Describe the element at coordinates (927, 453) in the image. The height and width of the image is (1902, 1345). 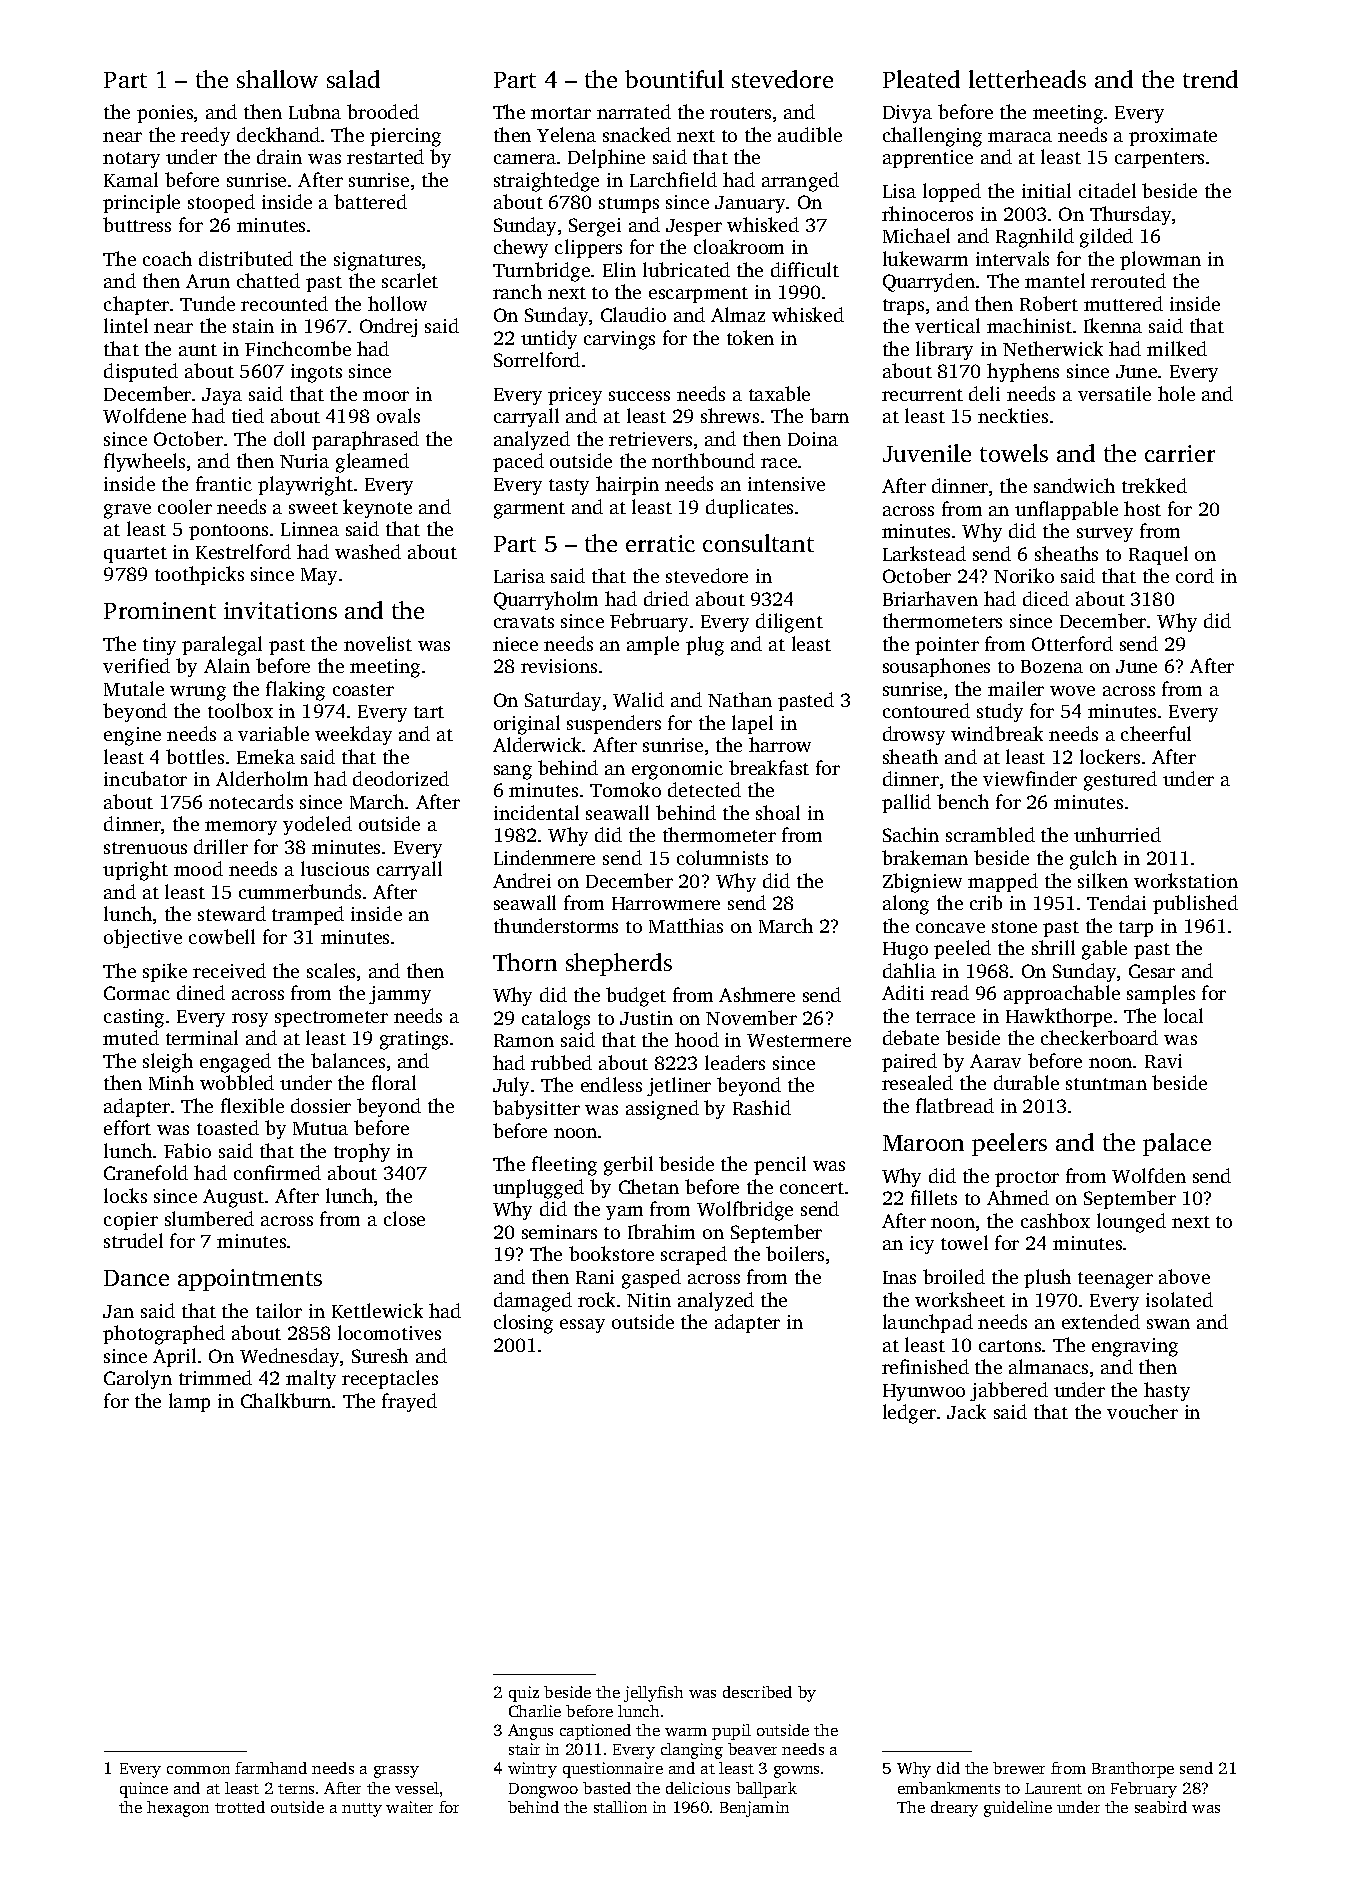
I see `Juvenile` at that location.
